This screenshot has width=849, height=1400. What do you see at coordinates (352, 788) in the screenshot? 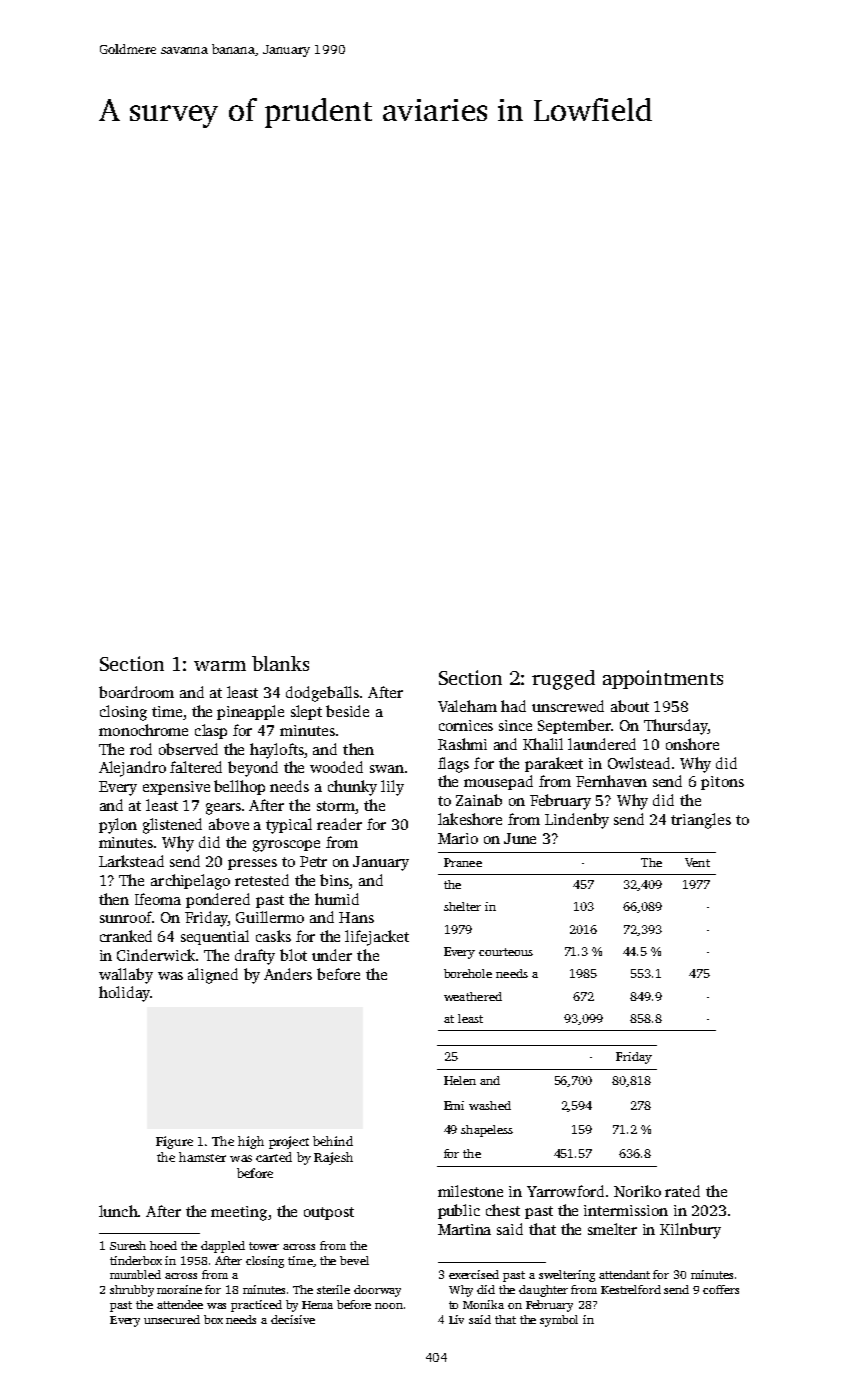
I see `chunky` at bounding box center [352, 788].
